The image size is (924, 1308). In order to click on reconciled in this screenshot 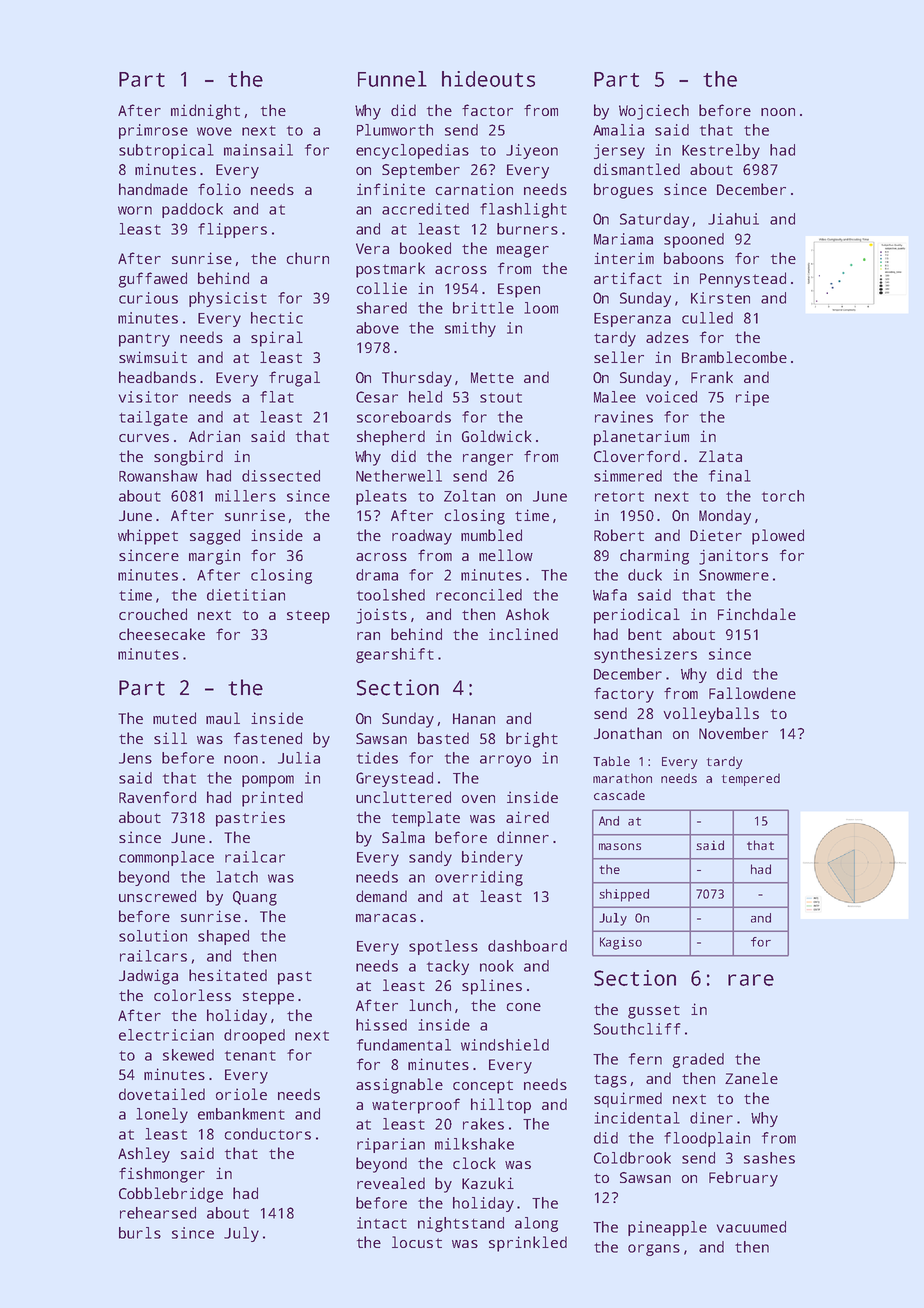, I will do `click(479, 595)`.
